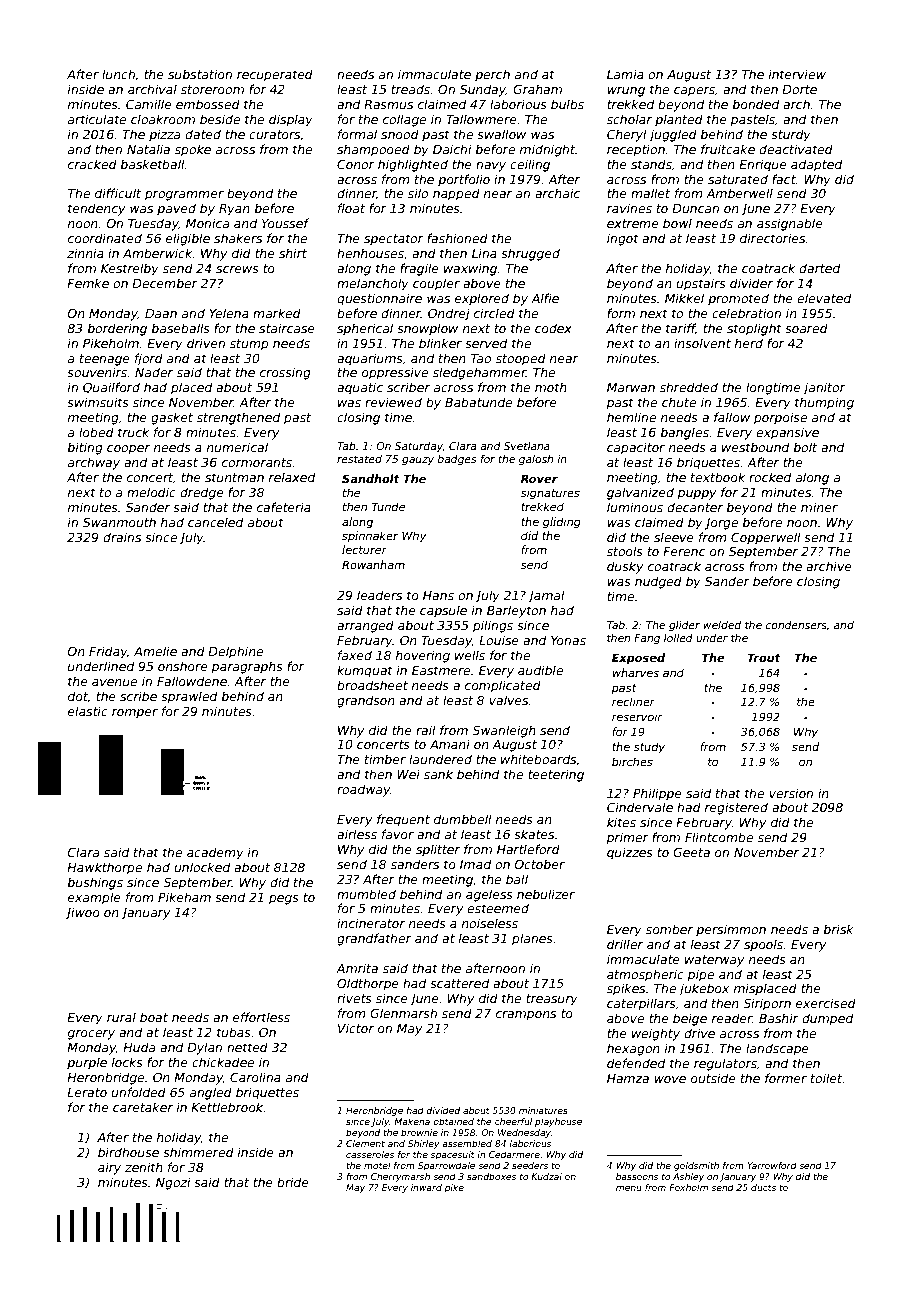 This screenshot has width=924, height=1308. What do you see at coordinates (797, 74) in the screenshot?
I see `interview` at bounding box center [797, 74].
